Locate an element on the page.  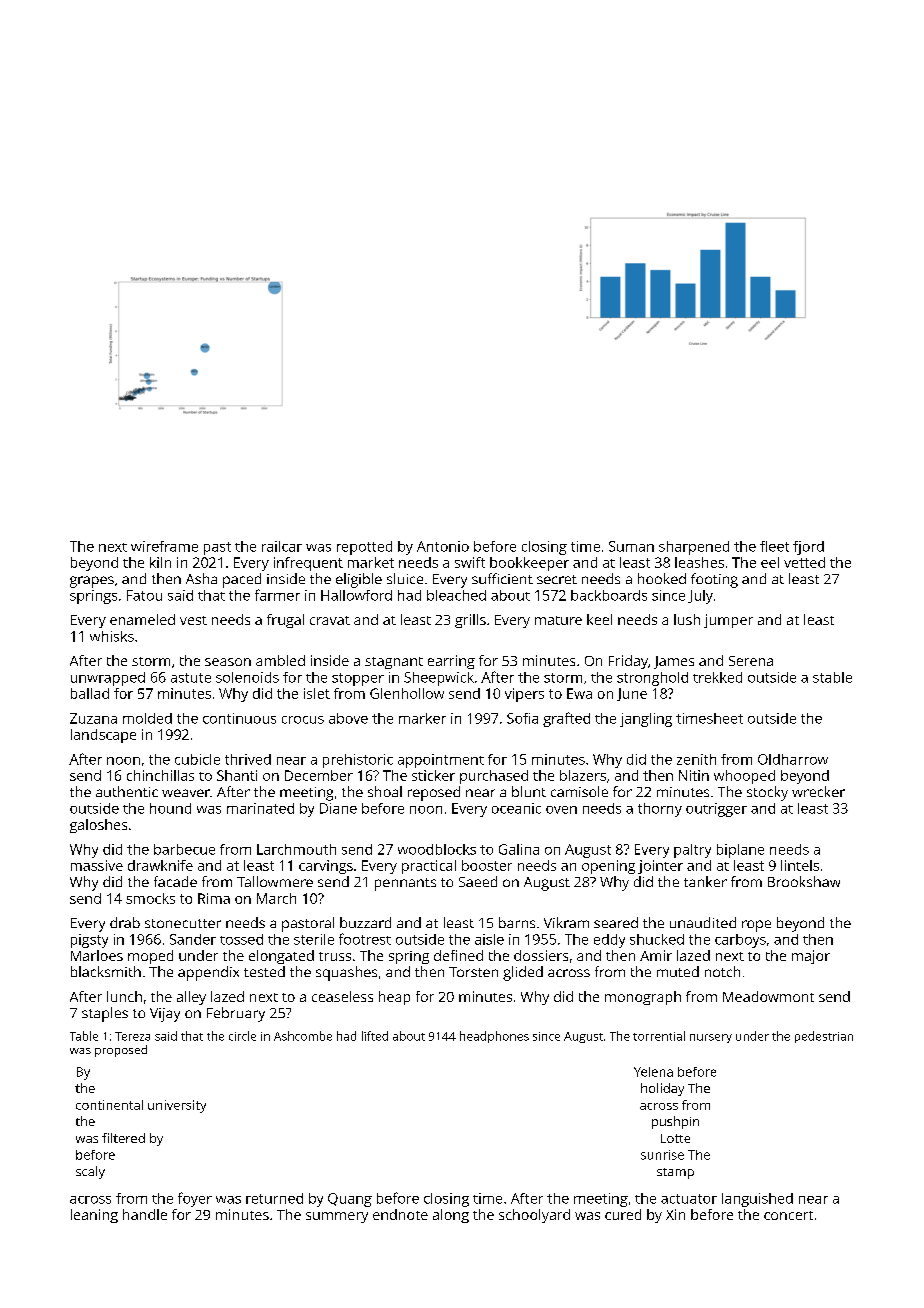
holiday is located at coordinates (662, 1089).
